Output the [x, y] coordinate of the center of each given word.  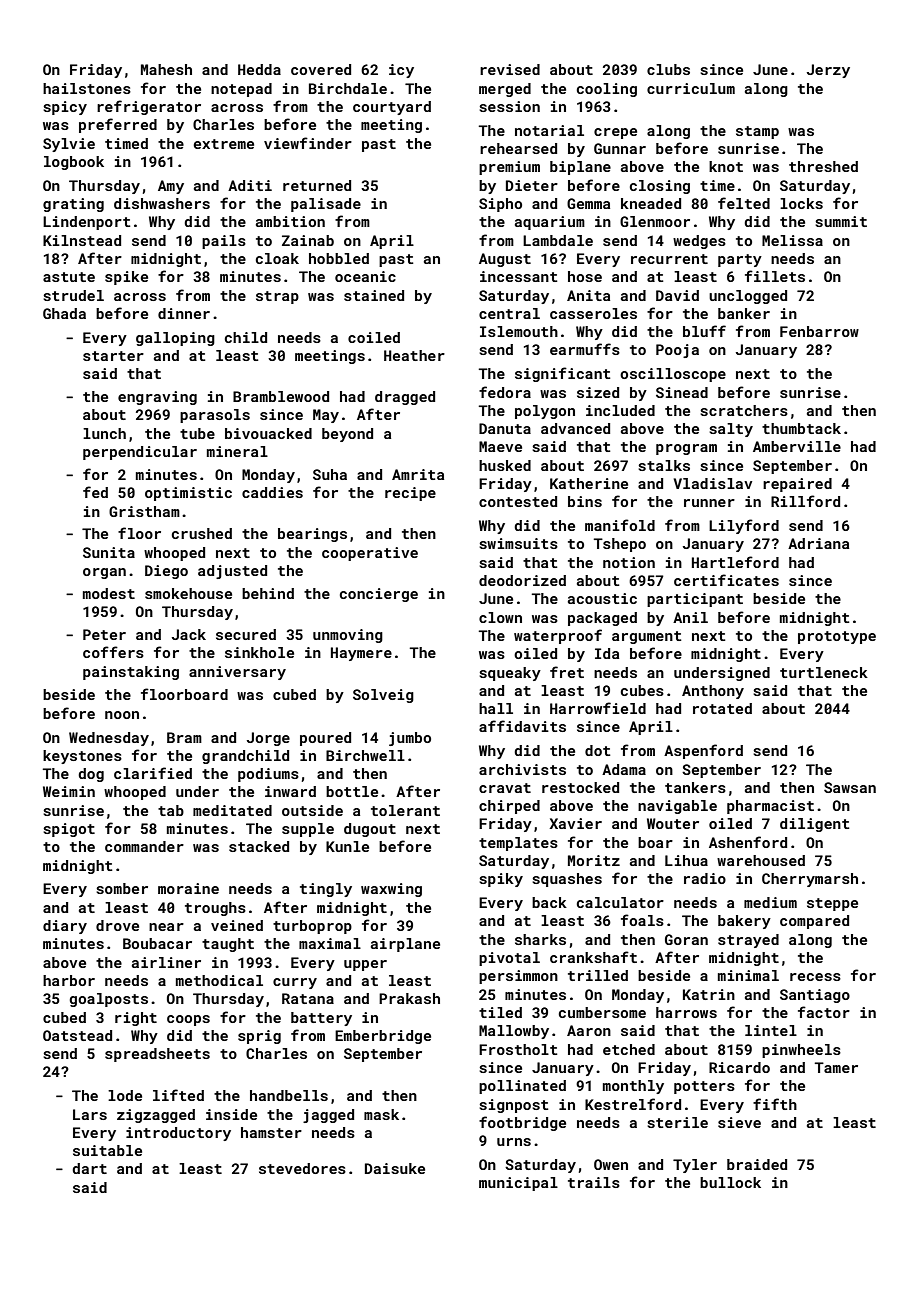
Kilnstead [82, 240]
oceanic [365, 276]
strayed [748, 941]
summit [841, 221]
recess [815, 977]
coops [188, 1020]
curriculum [691, 88]
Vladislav [713, 483]
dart [89, 1168]
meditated [232, 810]
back [549, 902]
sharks [540, 939]
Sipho [500, 205]
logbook [74, 163]
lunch [104, 433]
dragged [405, 398]
